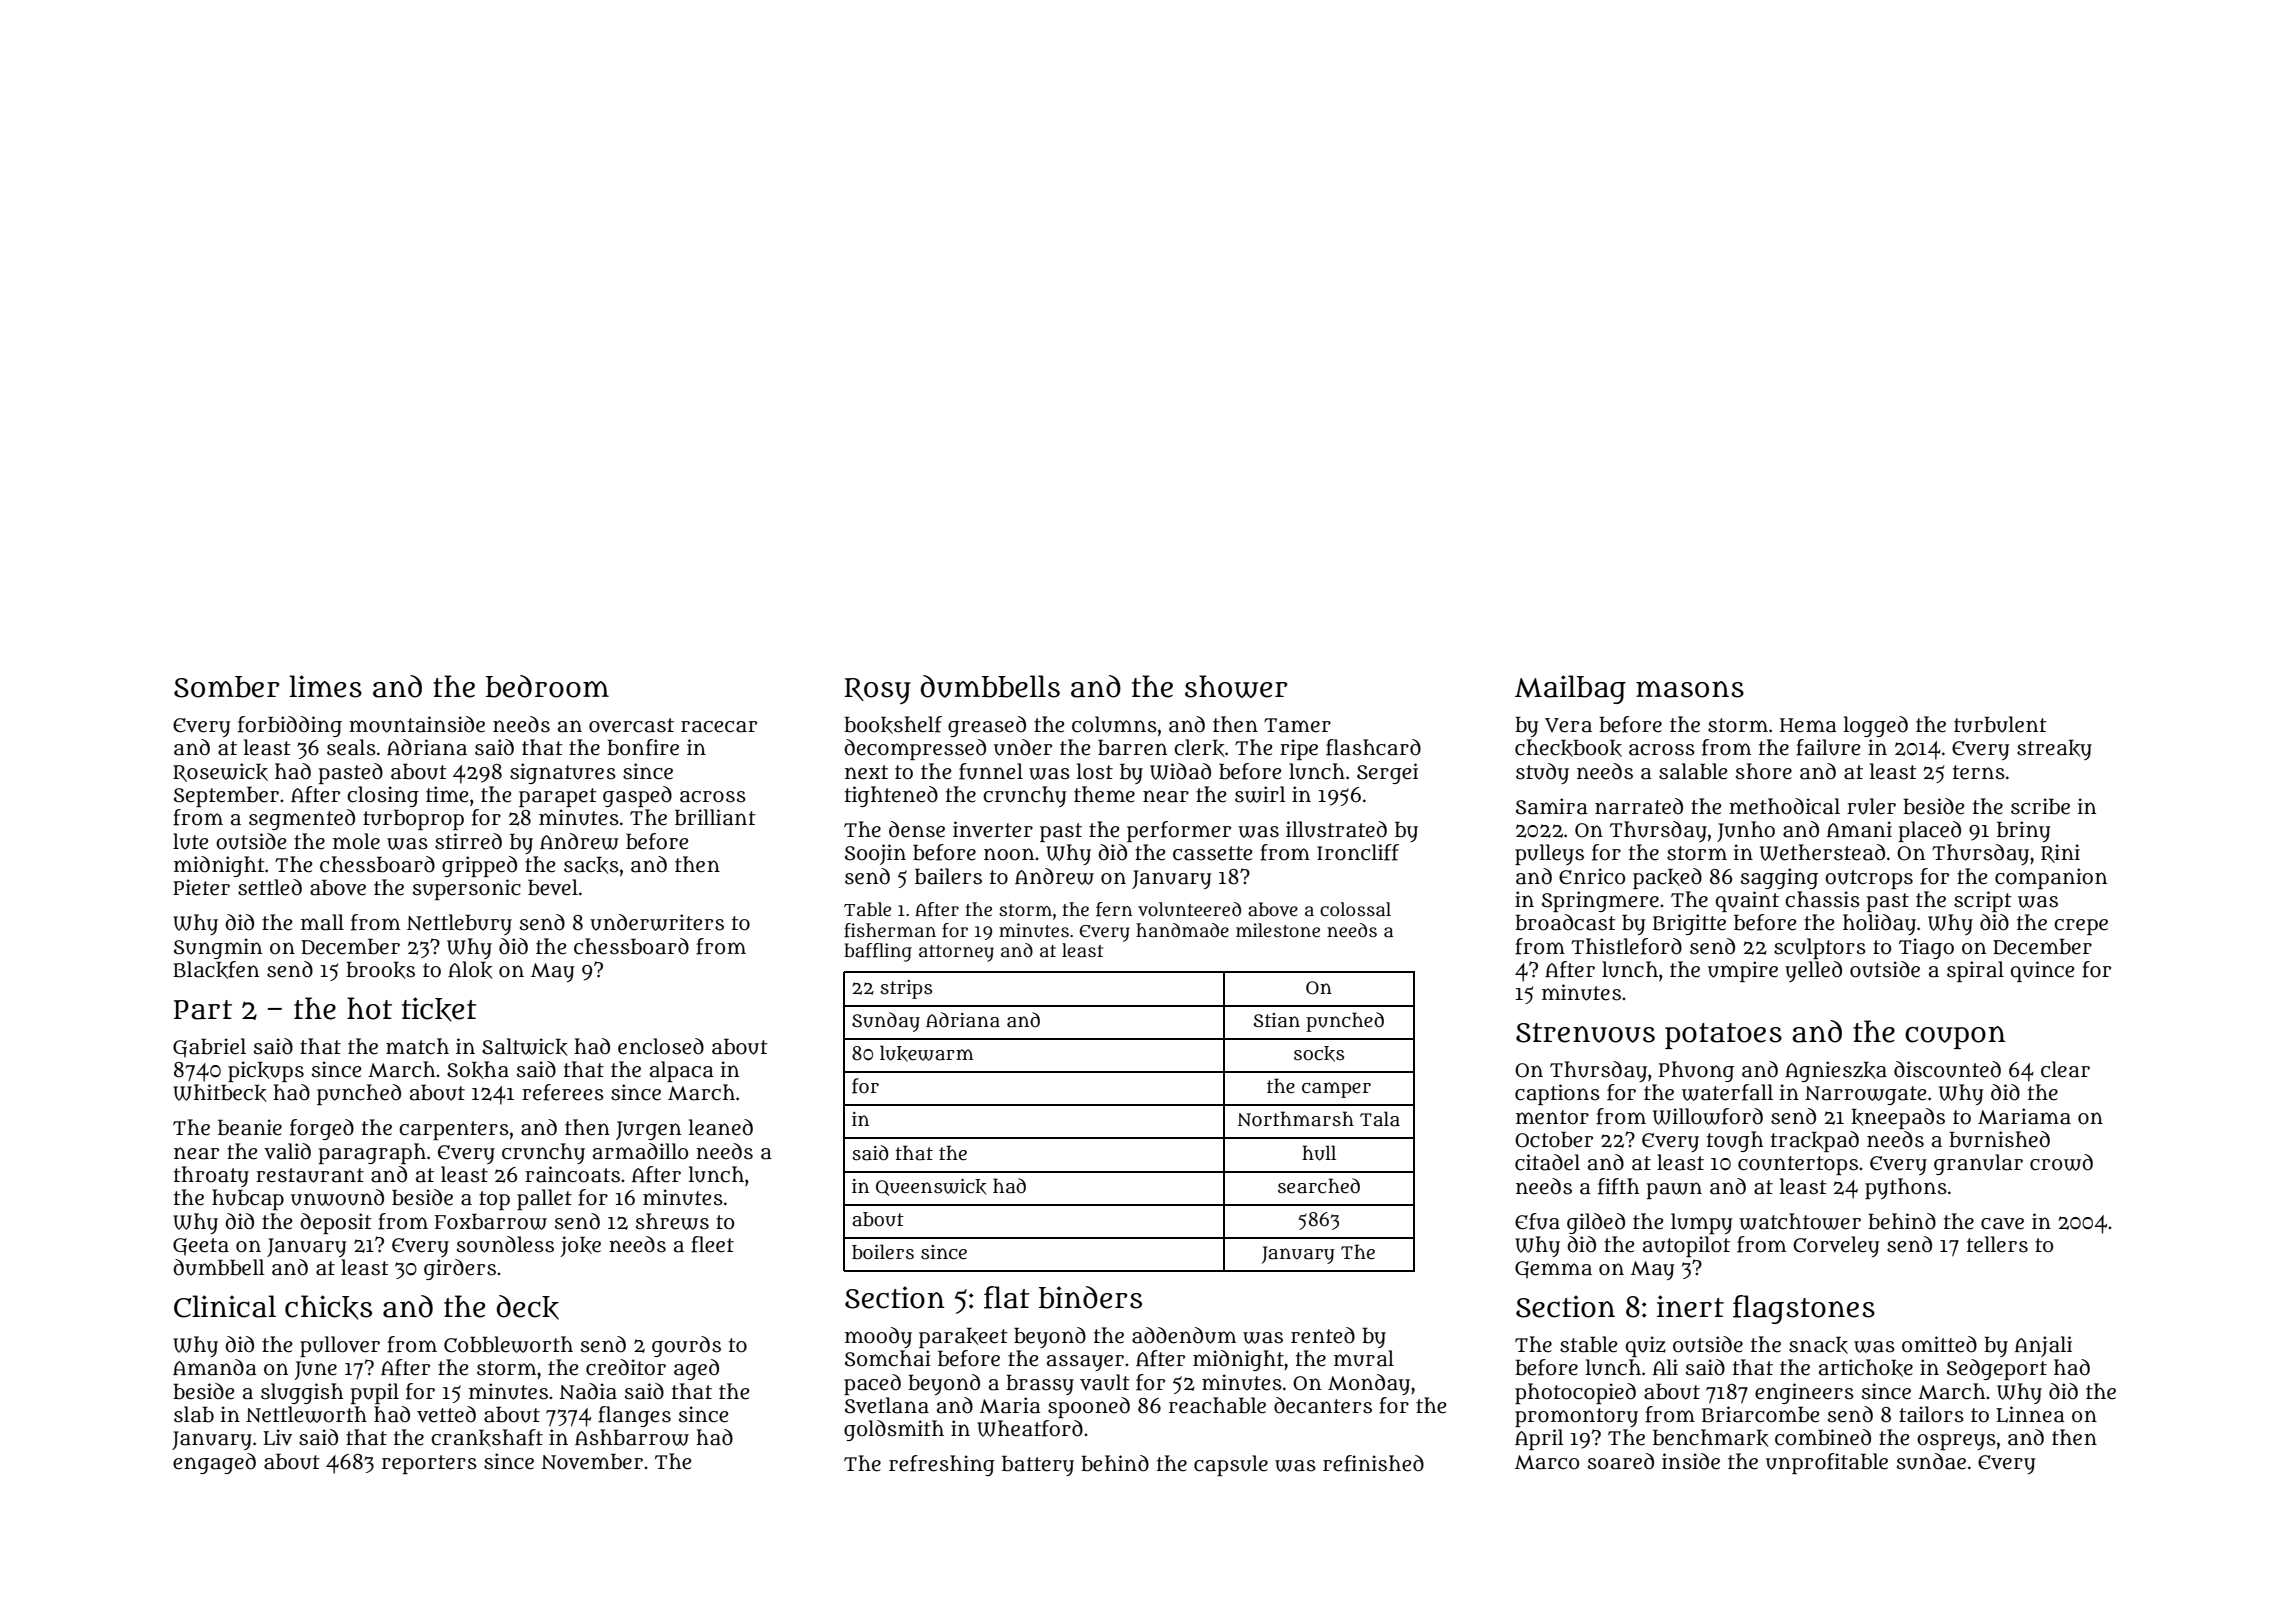 The width and height of the screenshot is (2292, 1620). What do you see at coordinates (1693, 771) in the screenshot?
I see `salable` at bounding box center [1693, 771].
